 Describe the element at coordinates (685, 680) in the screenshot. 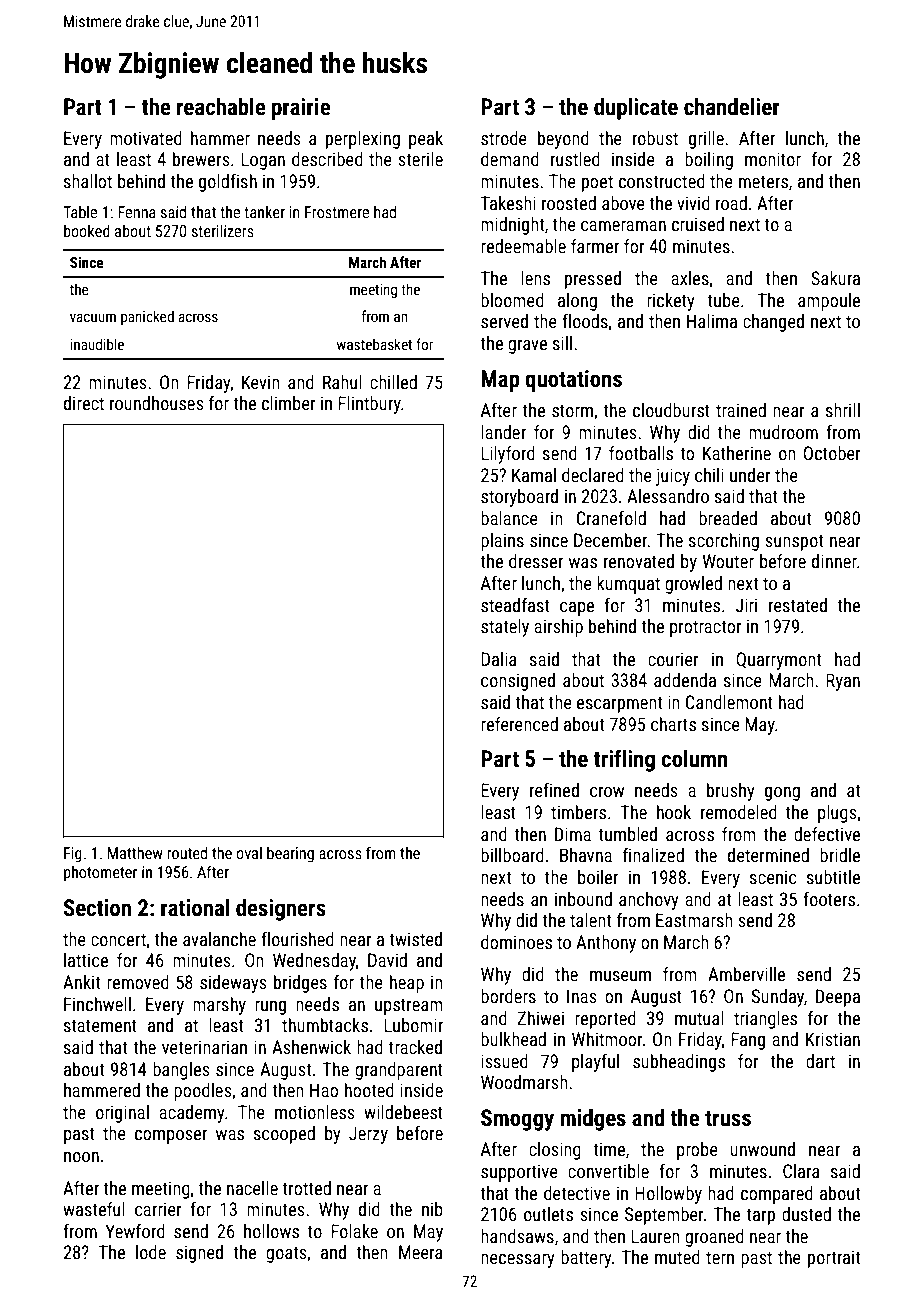

I see `addenda` at that location.
